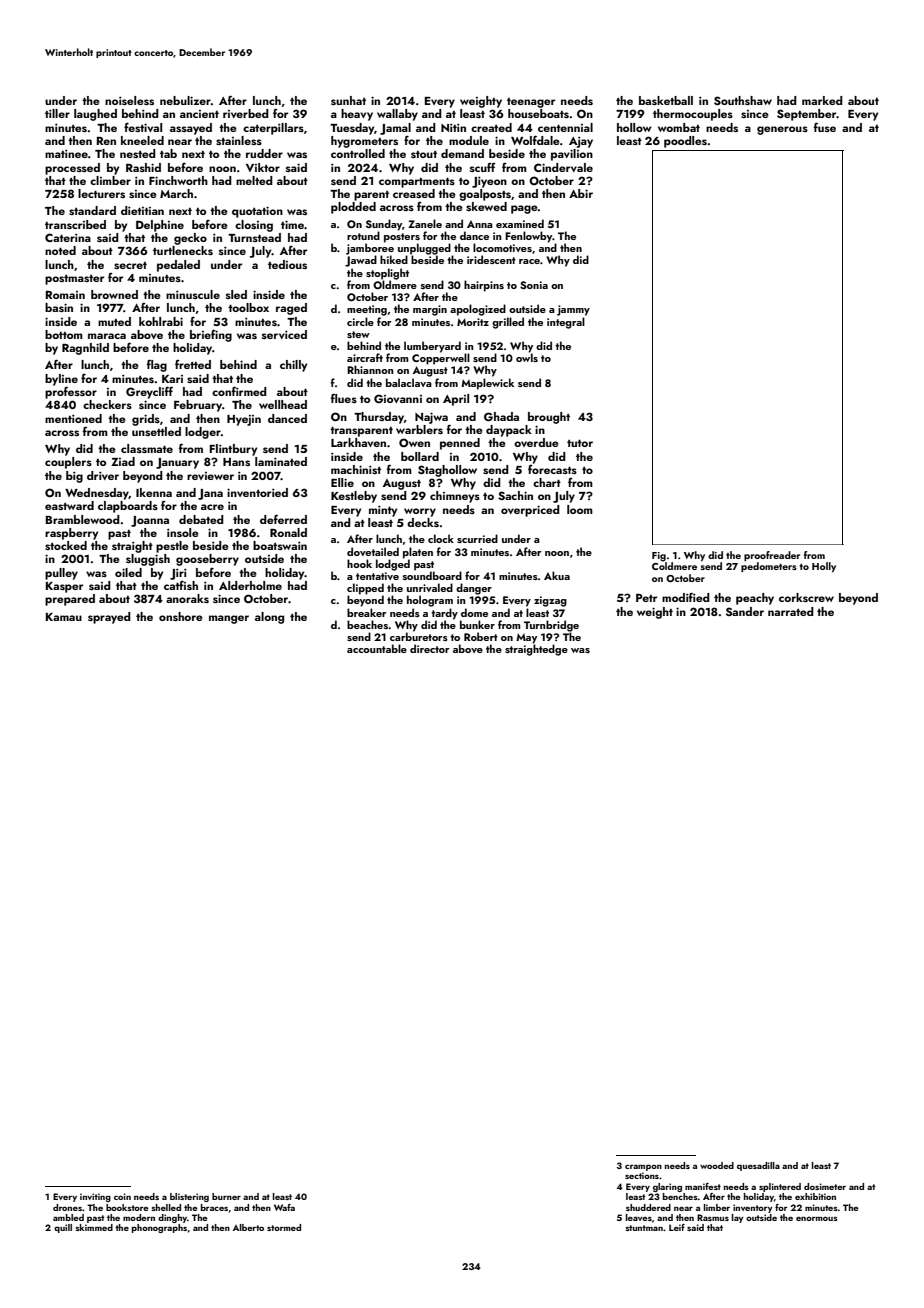 The image size is (924, 1308). I want to click on inviting, so click(95, 1197).
